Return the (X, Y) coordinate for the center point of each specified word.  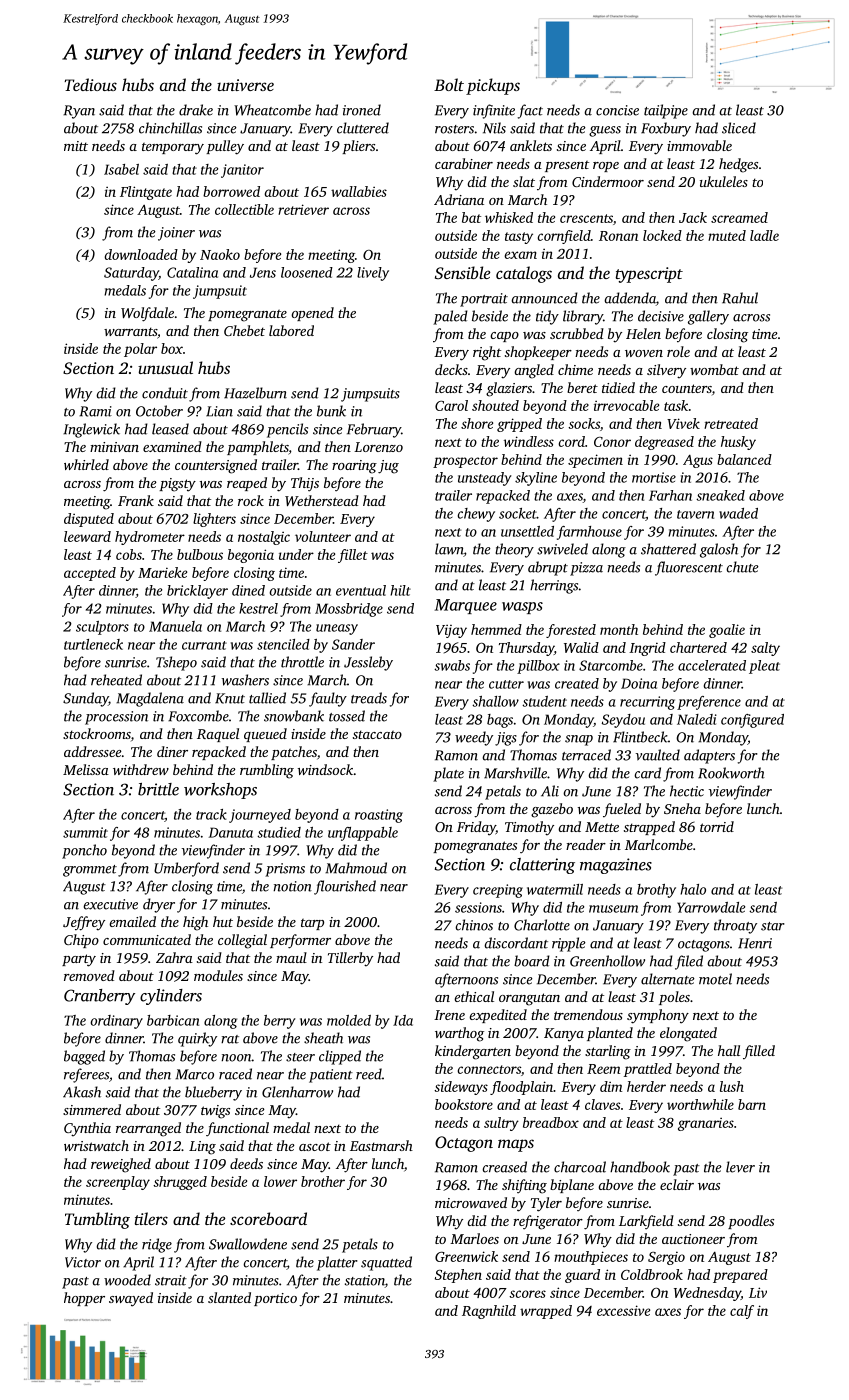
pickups (493, 86)
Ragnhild (489, 1312)
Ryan (79, 112)
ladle (764, 235)
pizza (586, 569)
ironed (362, 110)
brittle (158, 789)
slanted (229, 1297)
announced (544, 298)
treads (369, 698)
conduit (165, 393)
